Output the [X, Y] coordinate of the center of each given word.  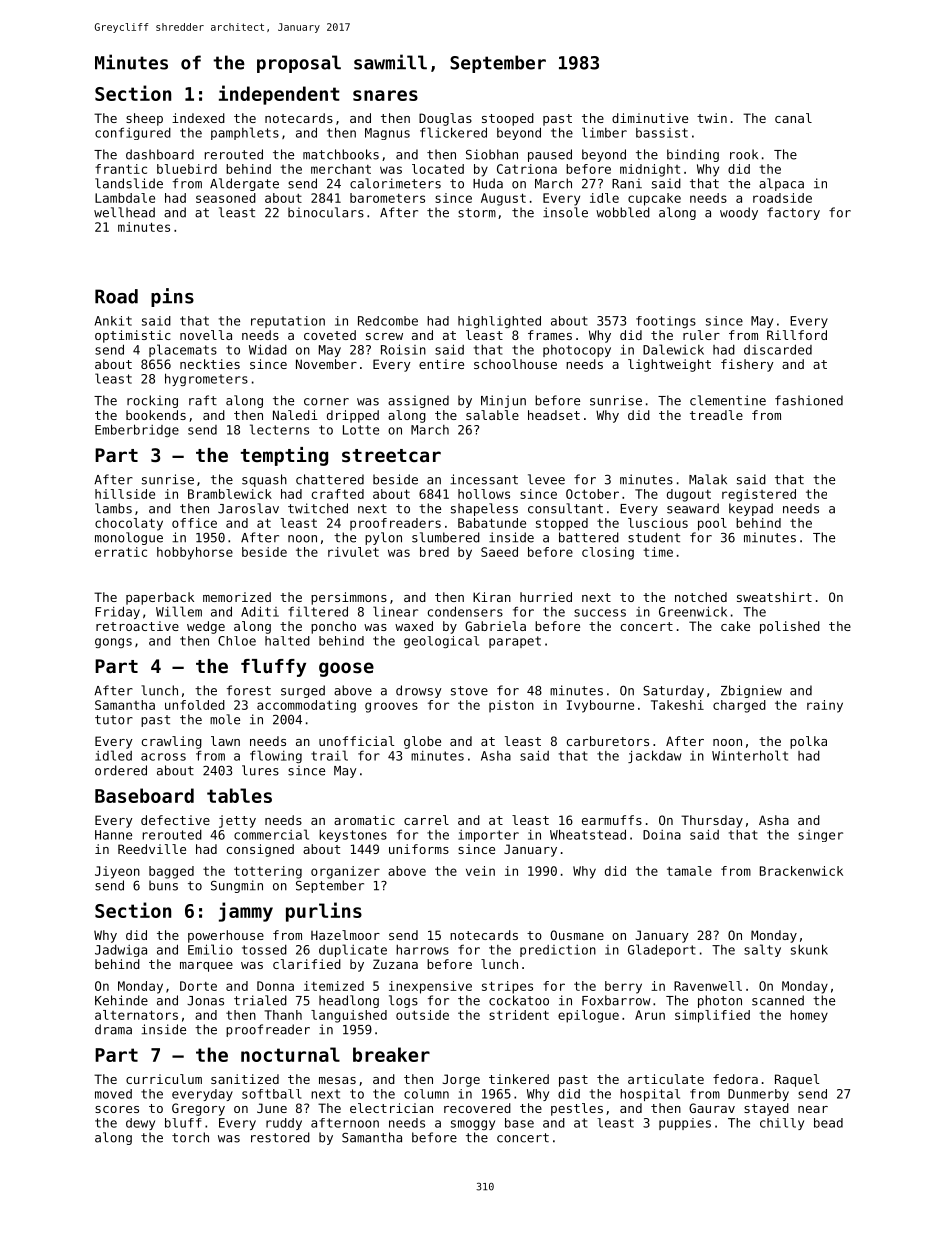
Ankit [113, 321]
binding [693, 155]
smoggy [473, 1125]
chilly [782, 1124]
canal [793, 118]
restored [280, 1137]
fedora [735, 1079]
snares [385, 95]
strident [519, 1015]
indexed [198, 118]
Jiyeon [117, 872]
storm [477, 213]
